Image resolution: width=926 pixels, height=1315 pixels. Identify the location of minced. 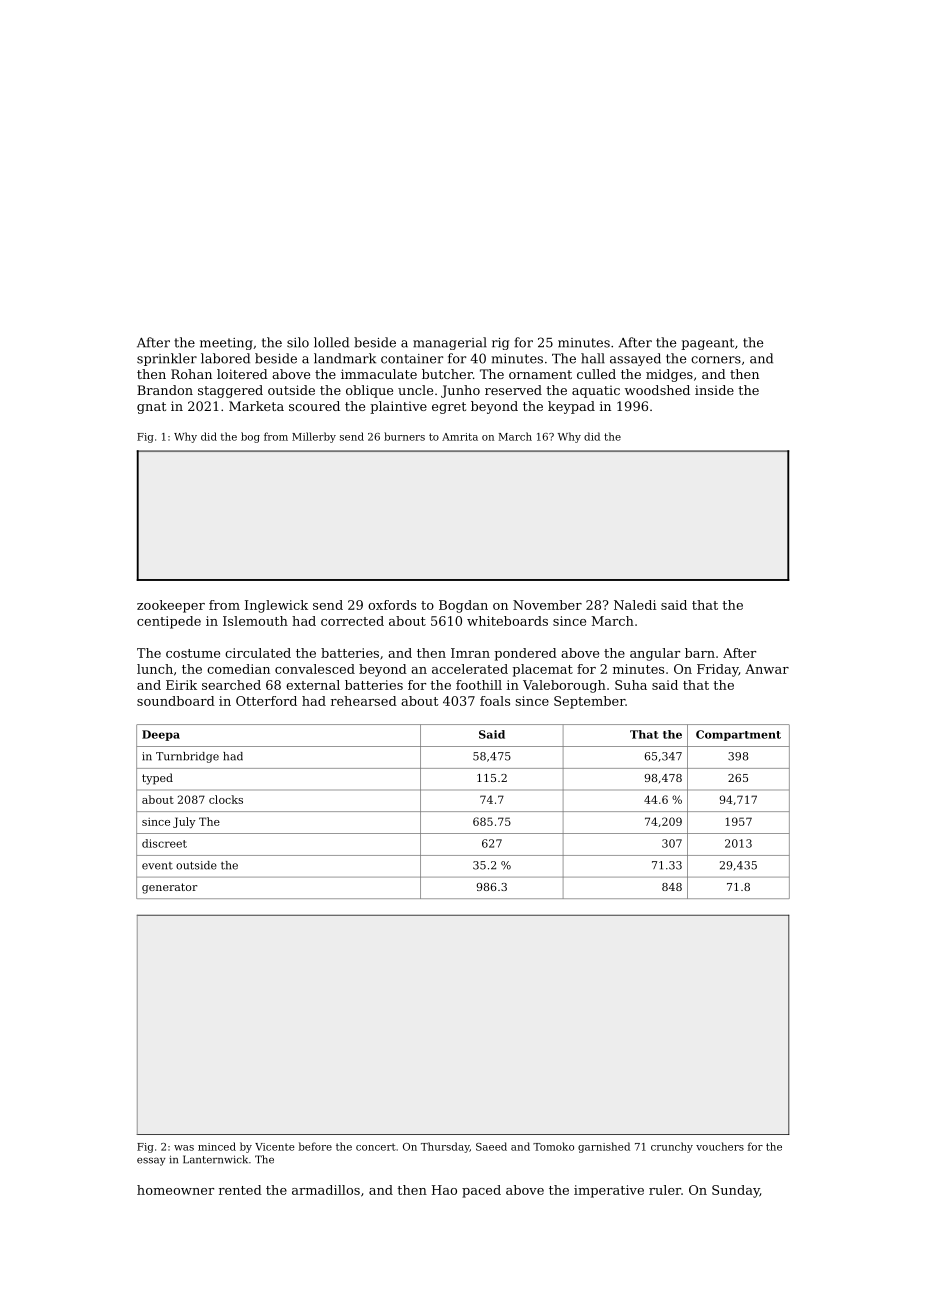
(217, 1146).
